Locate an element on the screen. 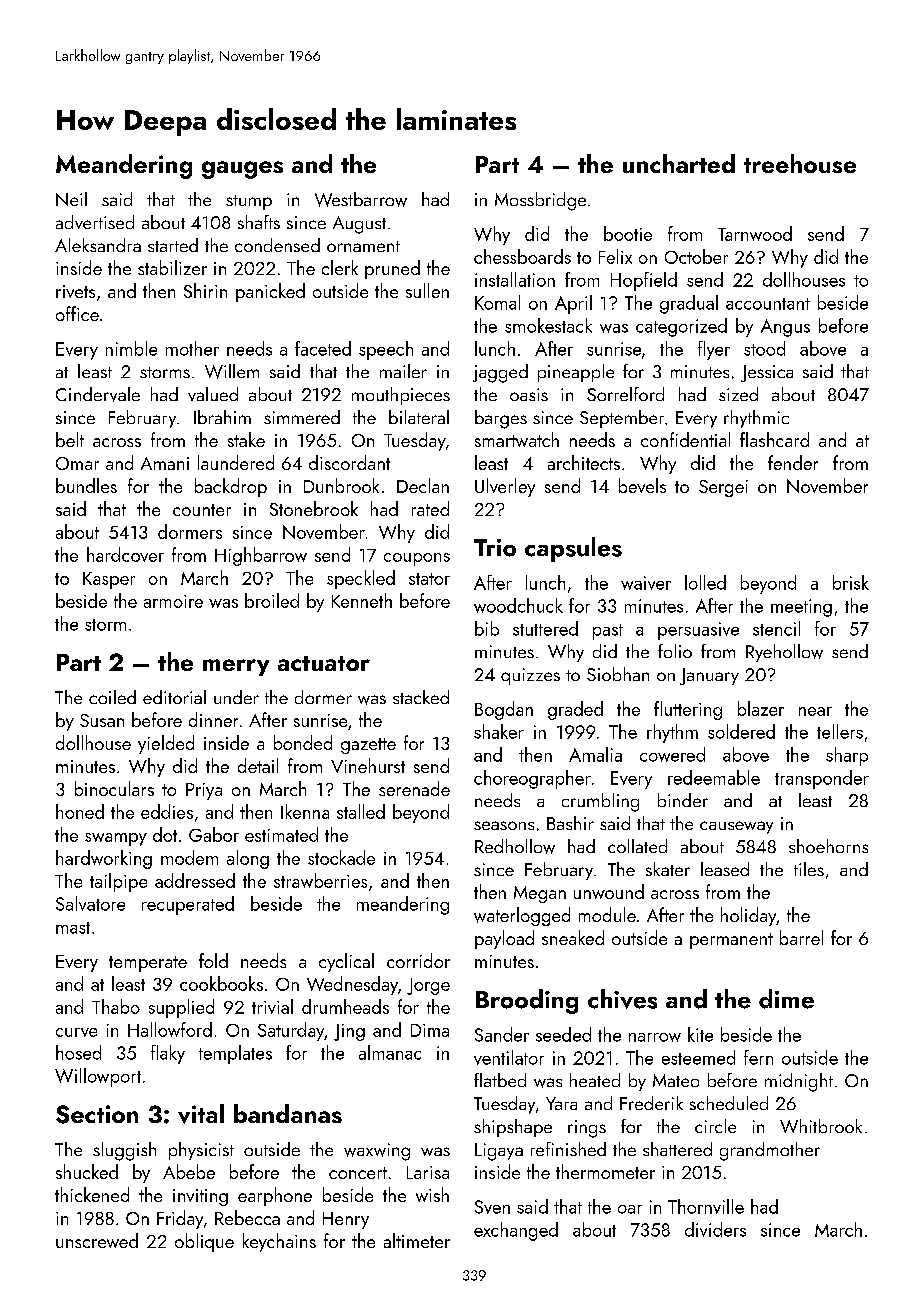 The width and height of the screenshot is (924, 1308). Sander is located at coordinates (502, 1034).
